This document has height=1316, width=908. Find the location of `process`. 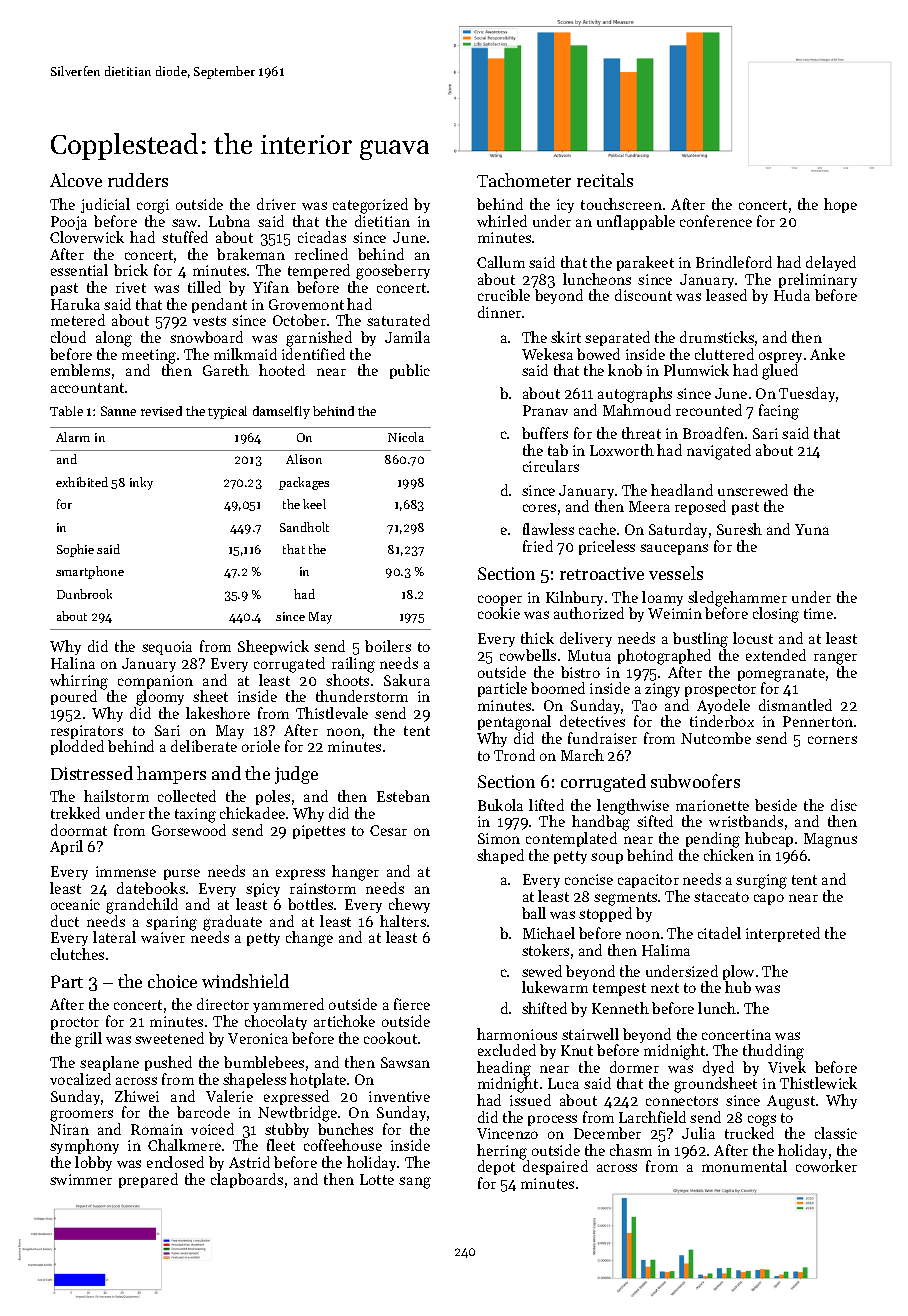

process is located at coordinates (552, 1120).
